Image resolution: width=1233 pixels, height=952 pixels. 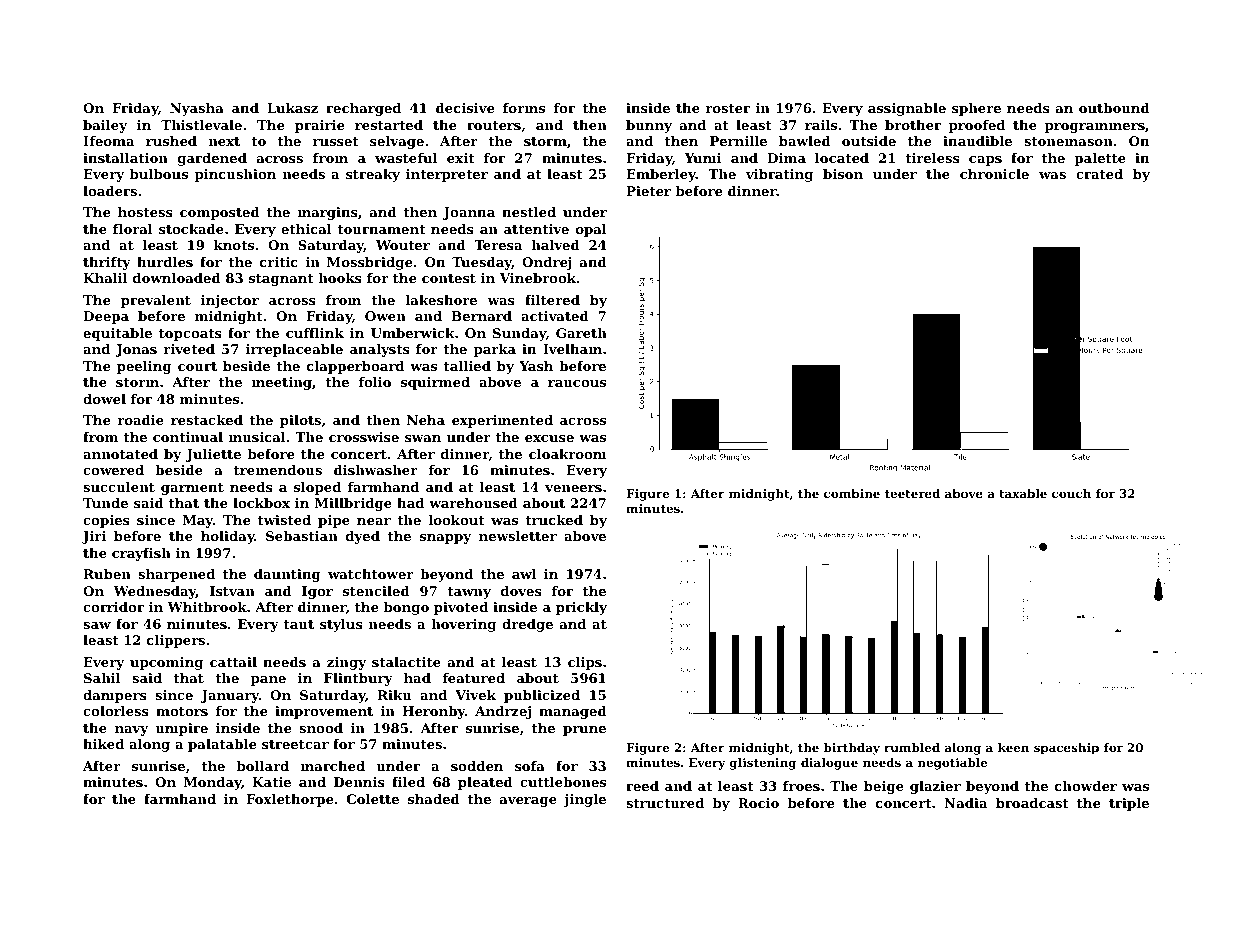 I want to click on swan, so click(x=423, y=438).
